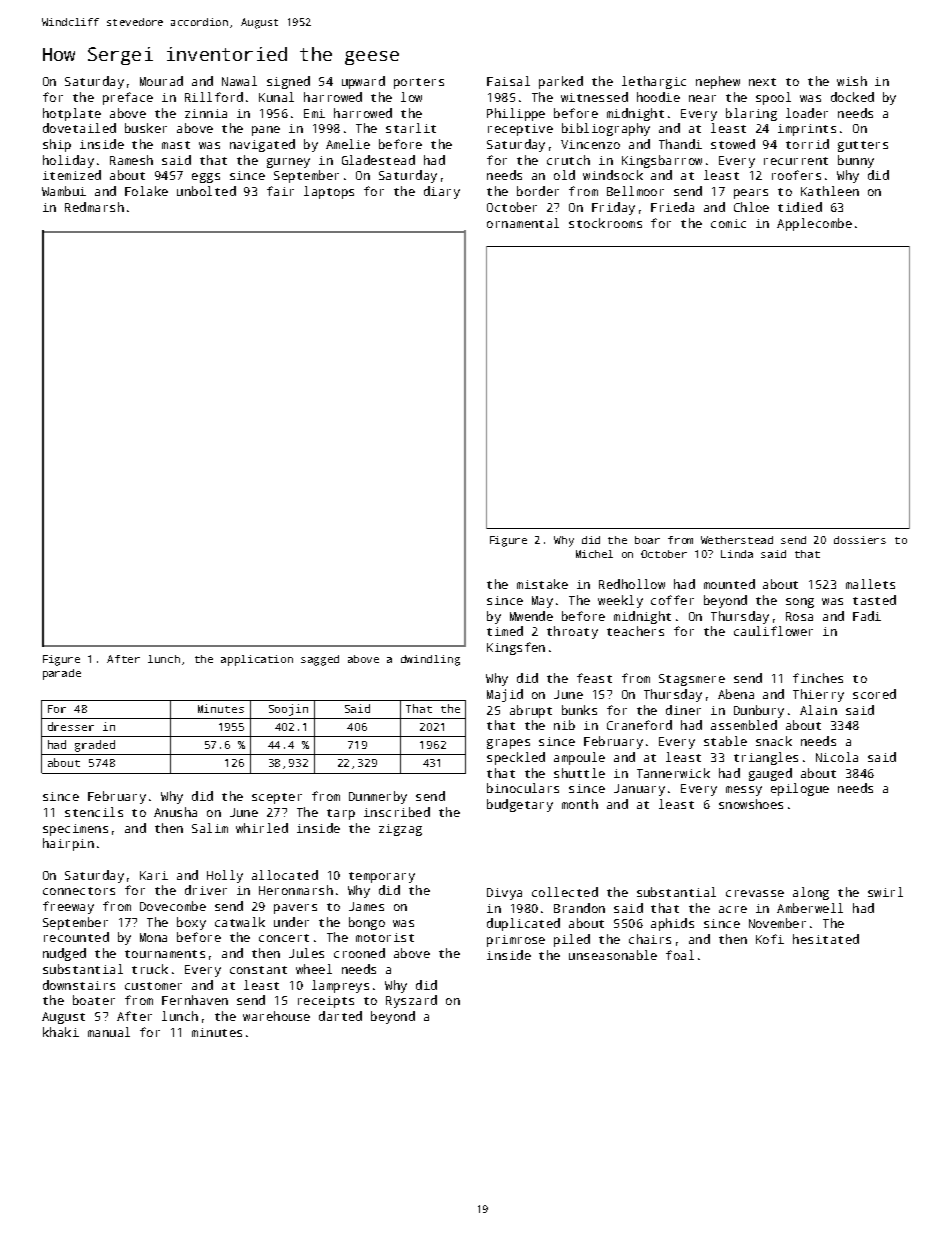 Image resolution: width=952 pixels, height=1233 pixels. Describe the element at coordinates (811, 893) in the page. I see `along` at that location.
